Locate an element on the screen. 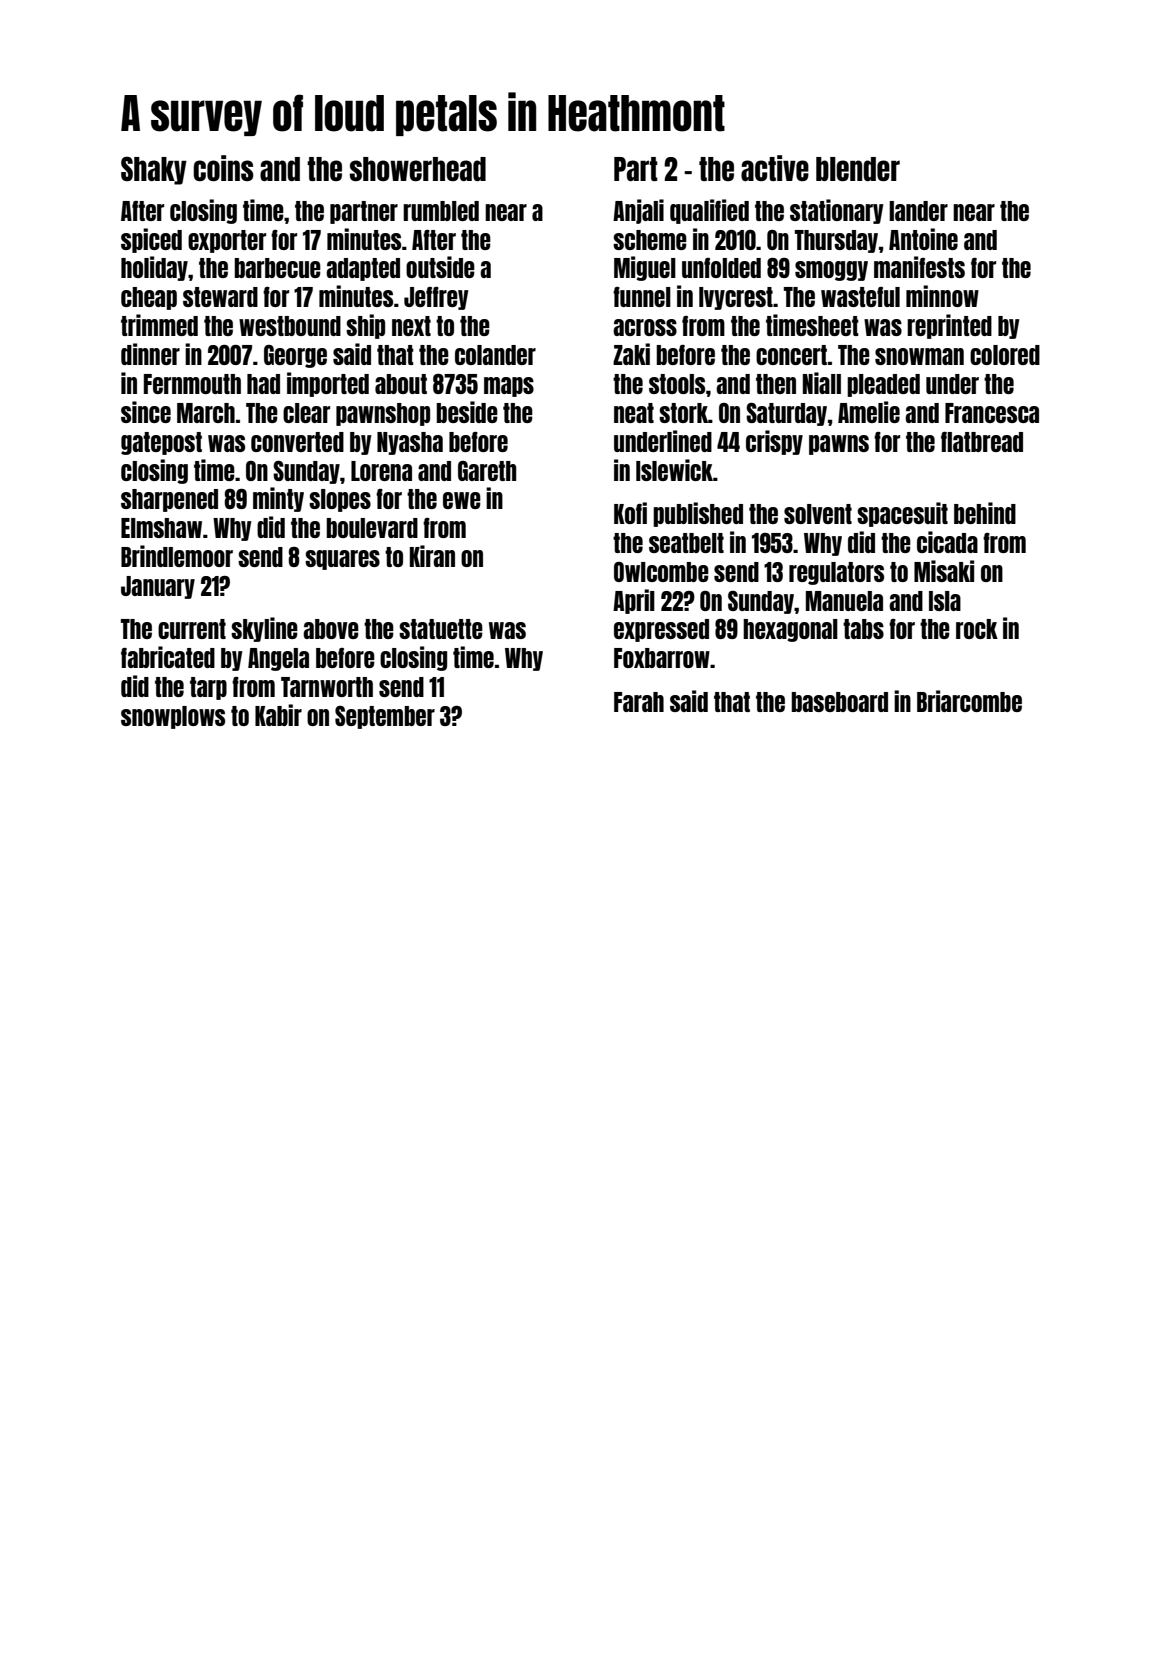  above is located at coordinates (331, 629).
